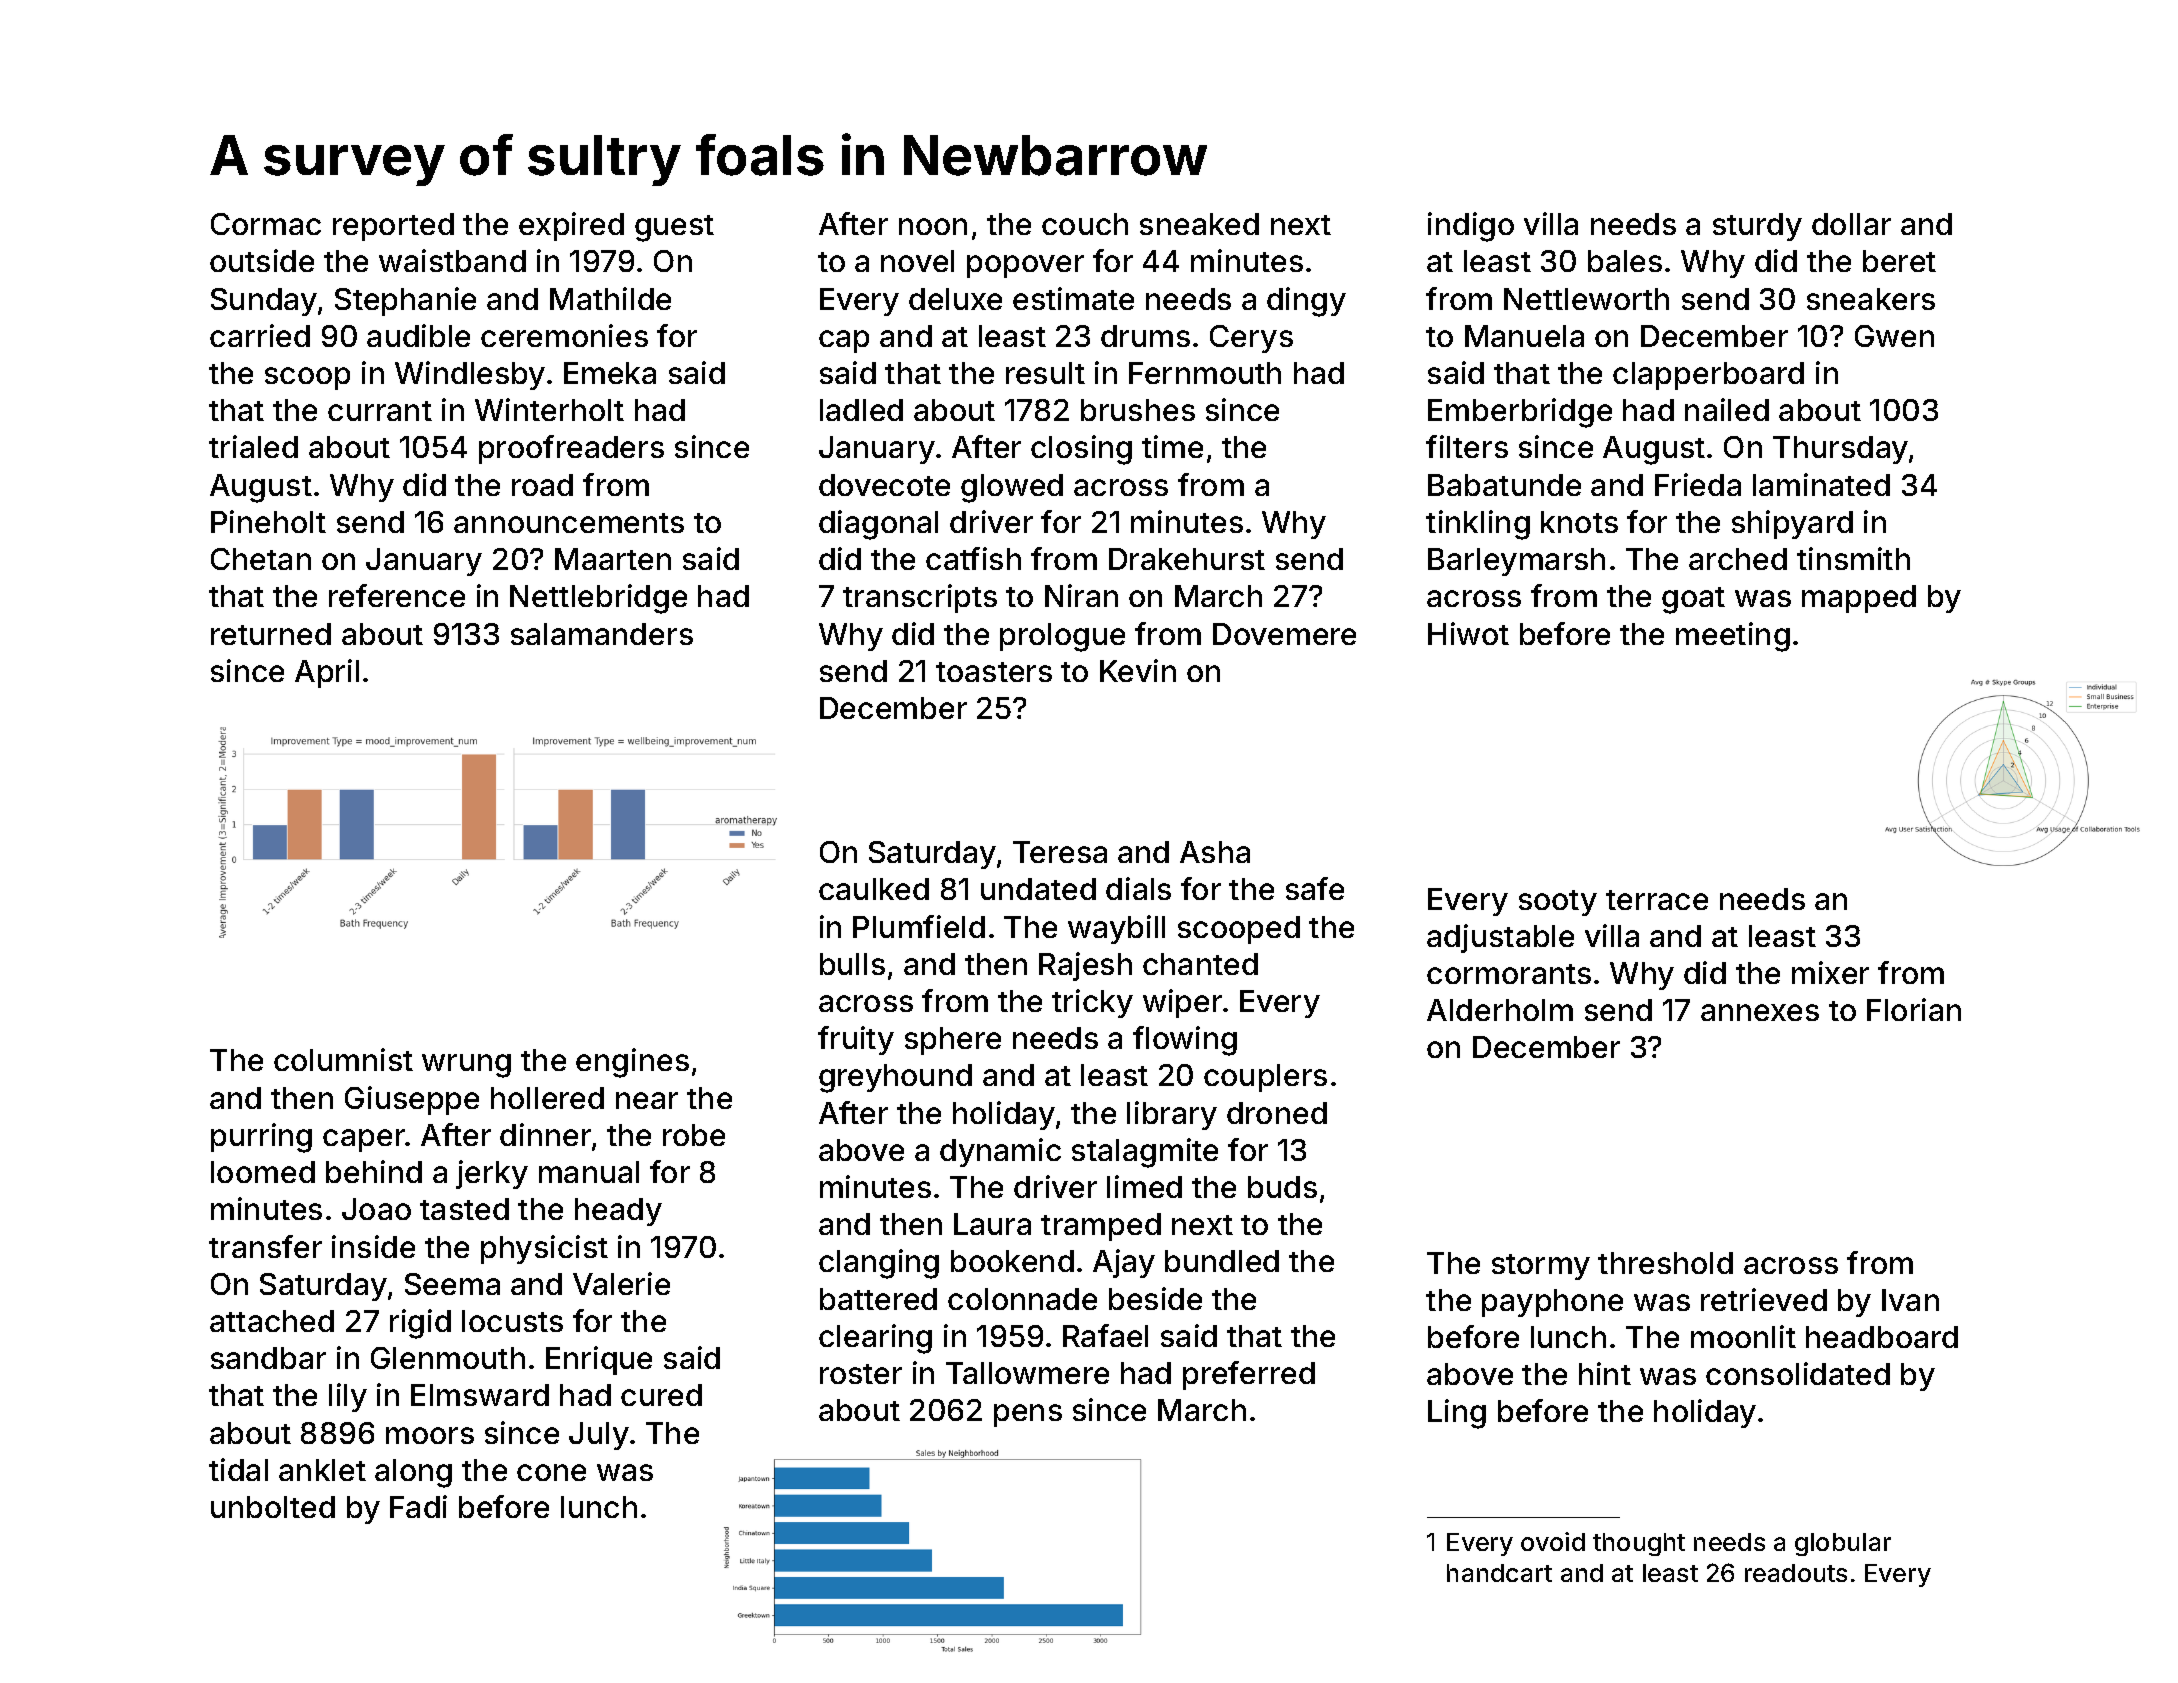 This screenshot has height=1683, width=2178. I want to click on sturdy, so click(1757, 227).
